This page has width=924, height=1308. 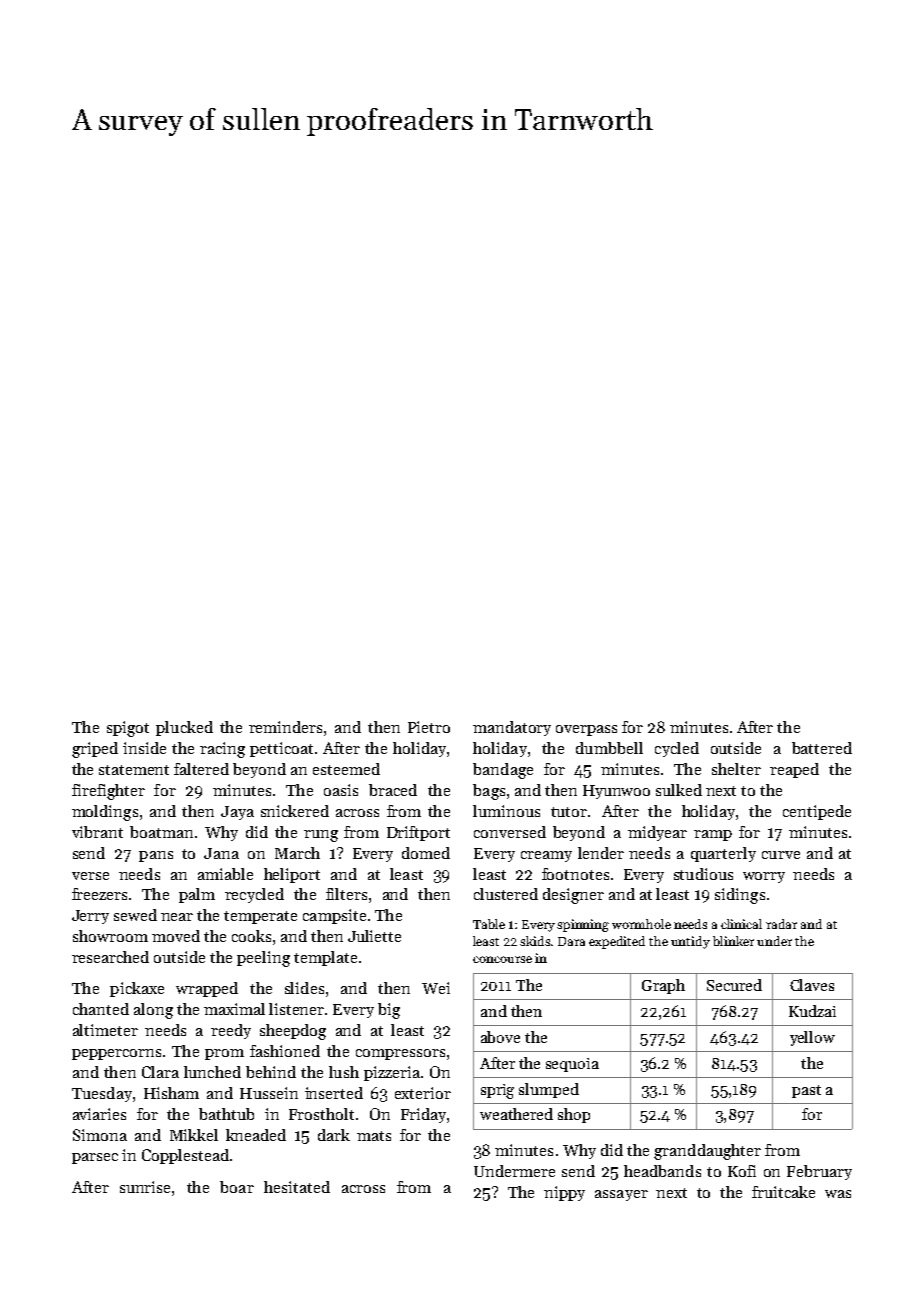 I want to click on dumbbell, so click(x=609, y=748).
